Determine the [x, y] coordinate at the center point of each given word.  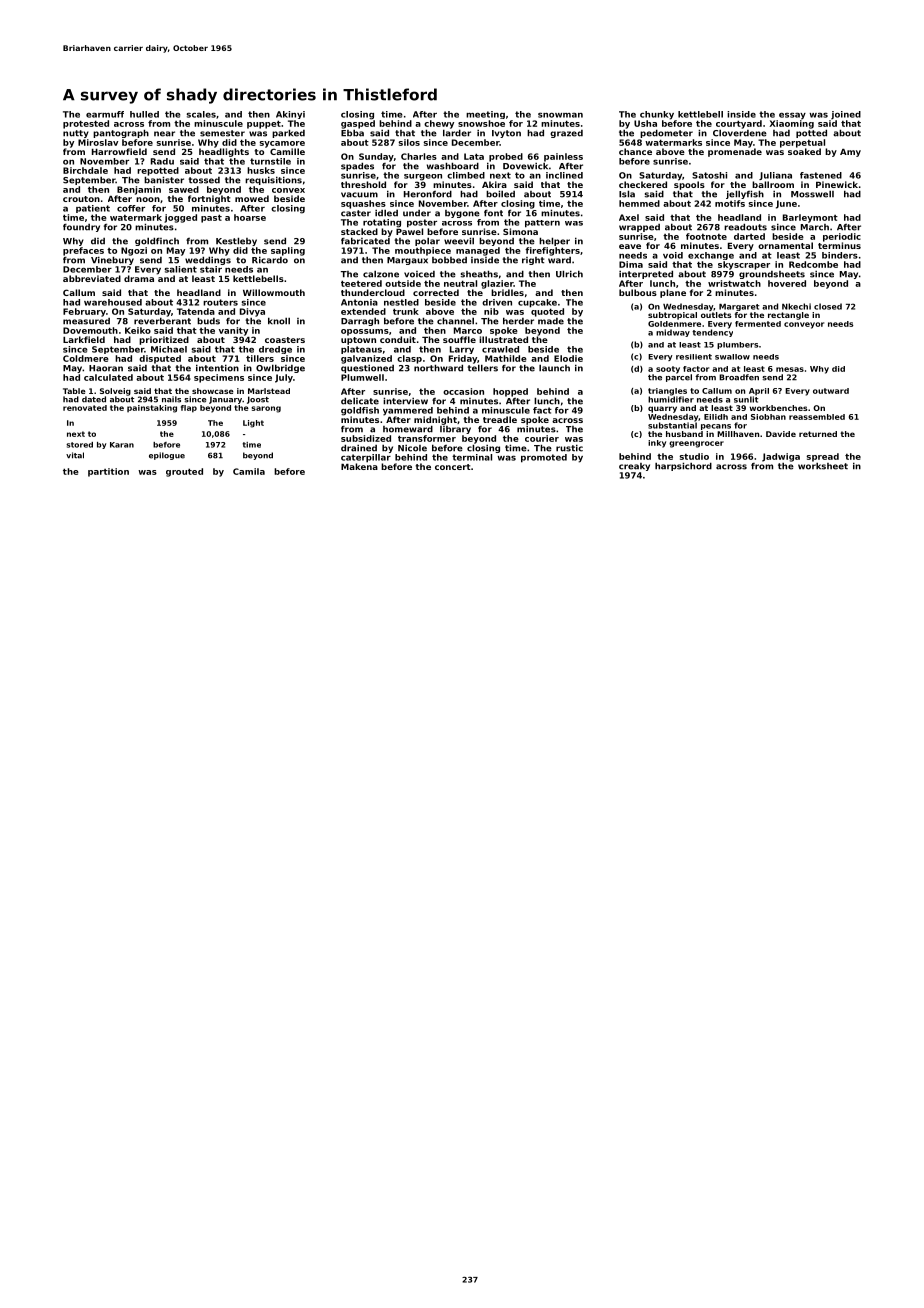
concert [453, 467]
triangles [667, 392]
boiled [500, 194]
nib [491, 311]
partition [108, 472]
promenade [735, 152]
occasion [463, 391]
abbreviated [92, 278]
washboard [453, 166]
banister [164, 180]
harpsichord [683, 466]
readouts [745, 227]
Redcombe [813, 264]
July [284, 378]
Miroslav [98, 142]
